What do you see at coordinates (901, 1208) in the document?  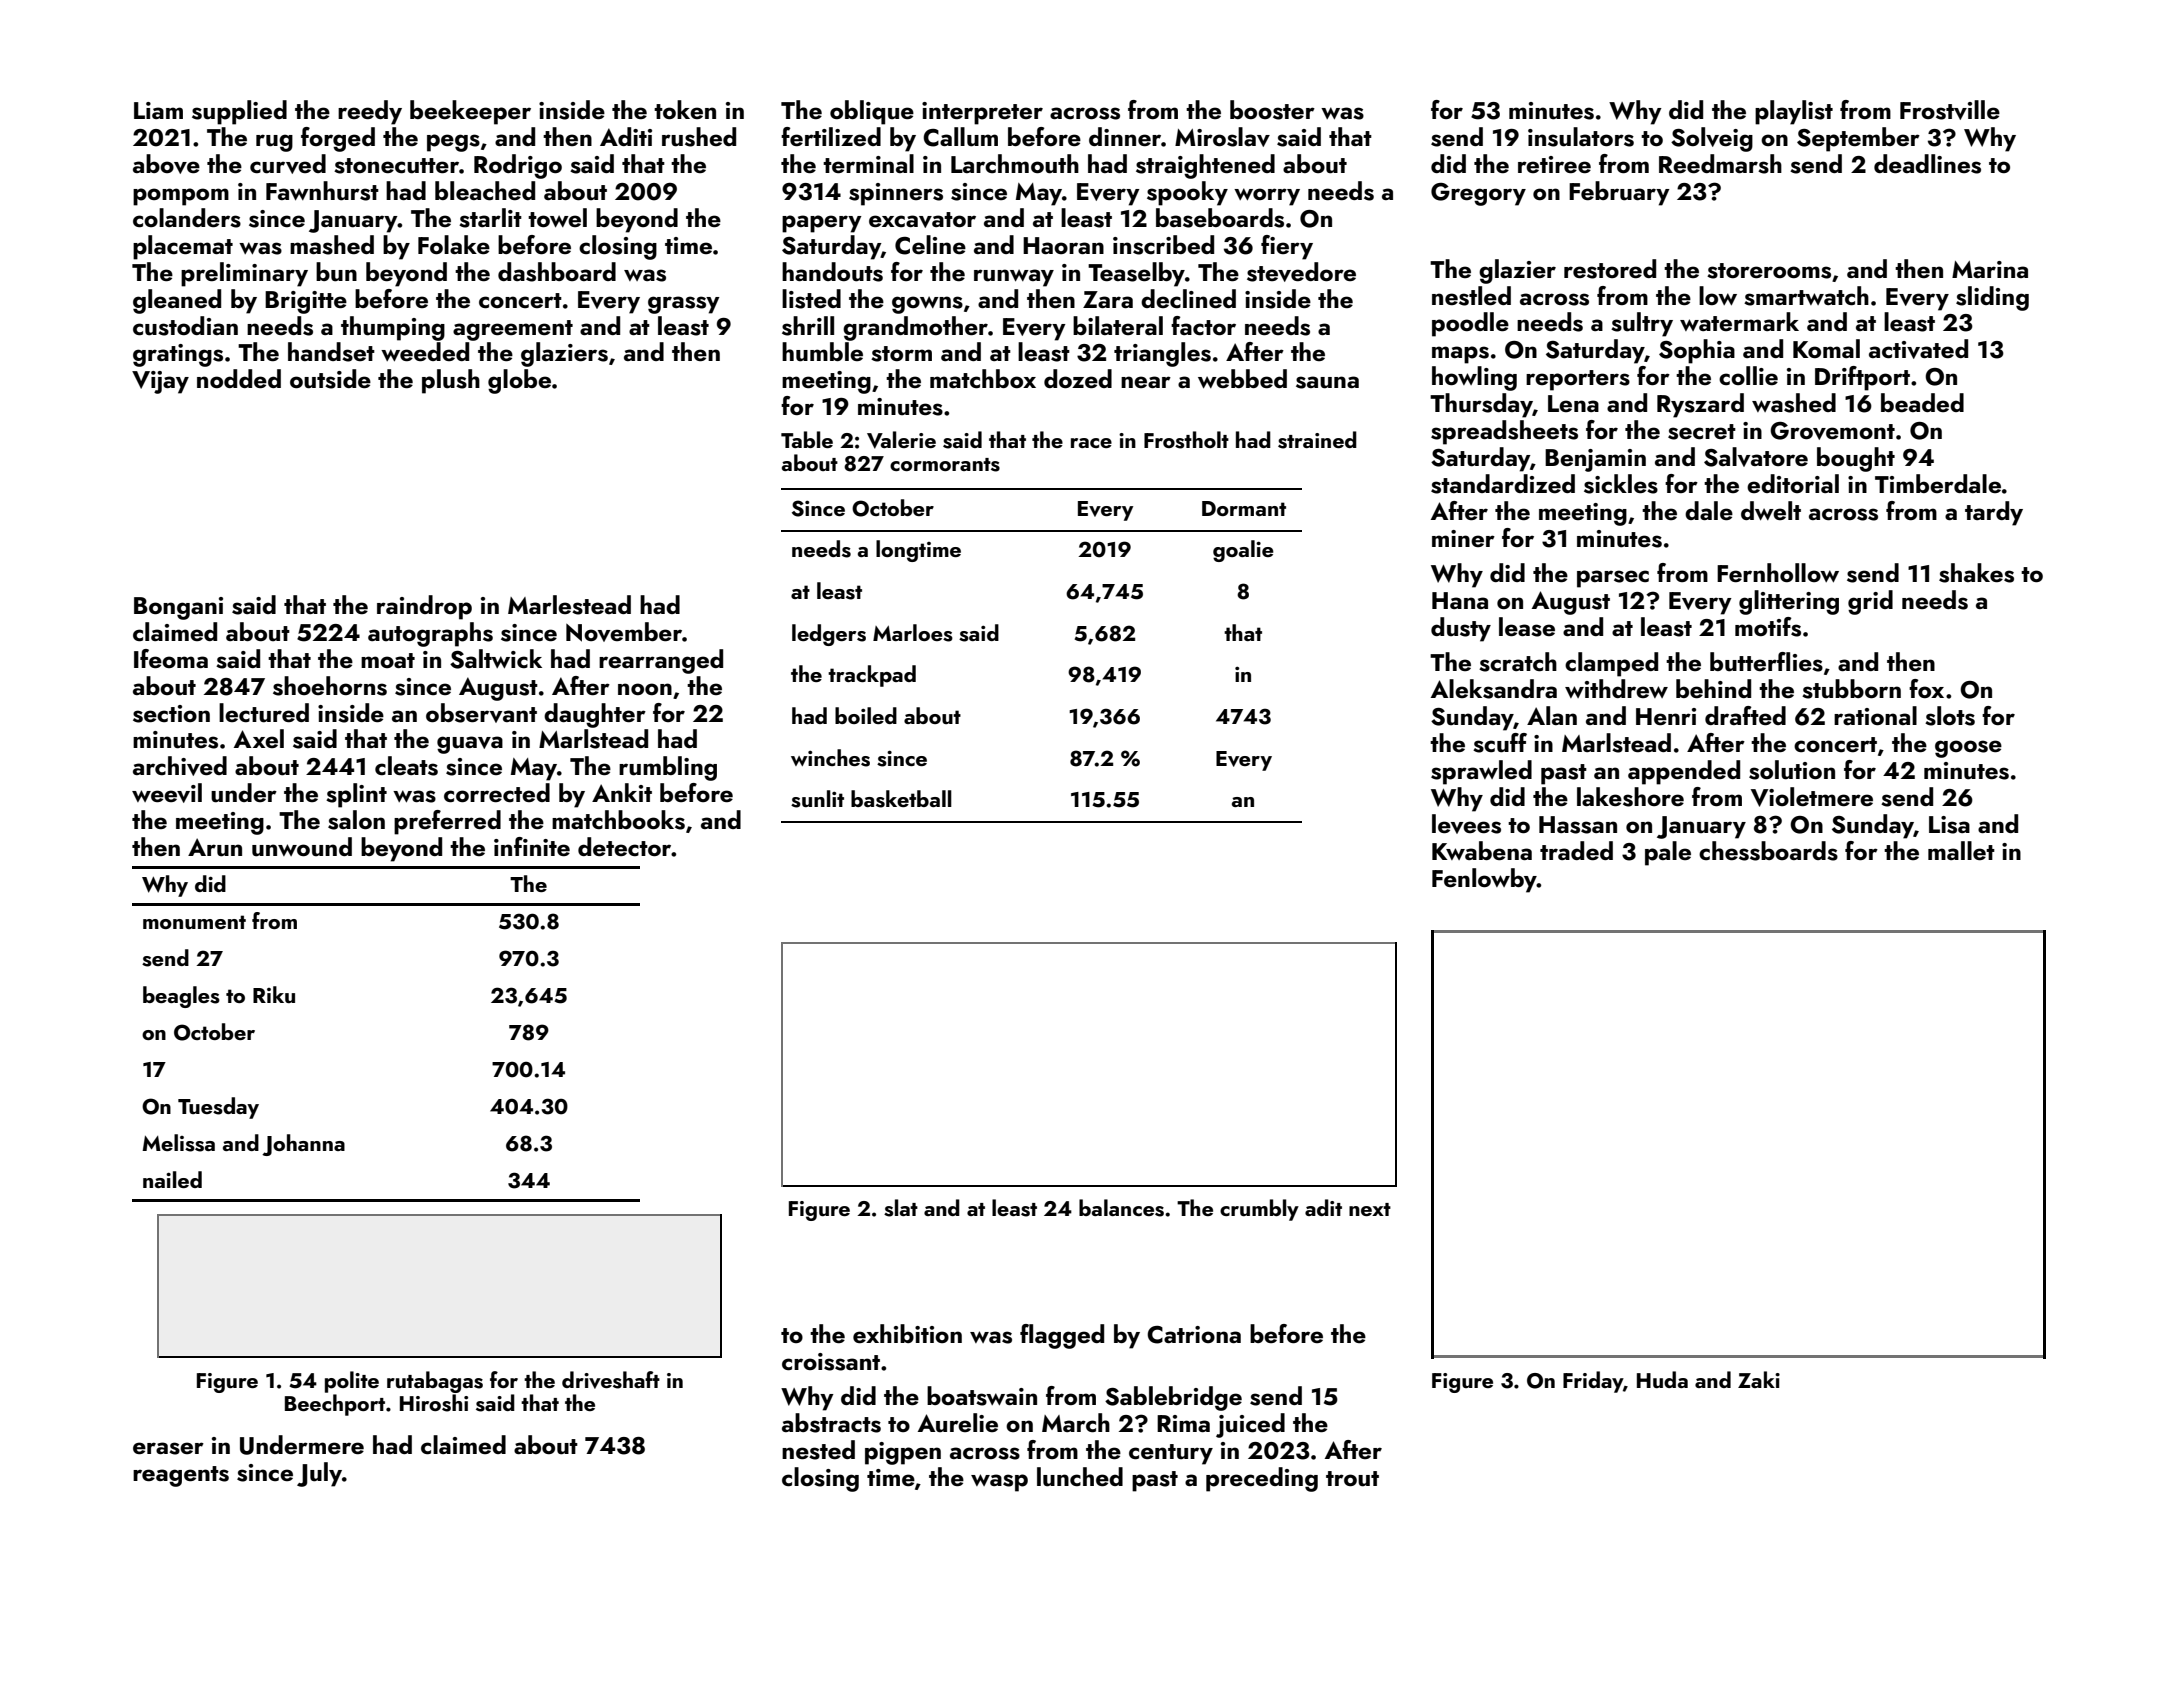 I see `slat` at bounding box center [901, 1208].
